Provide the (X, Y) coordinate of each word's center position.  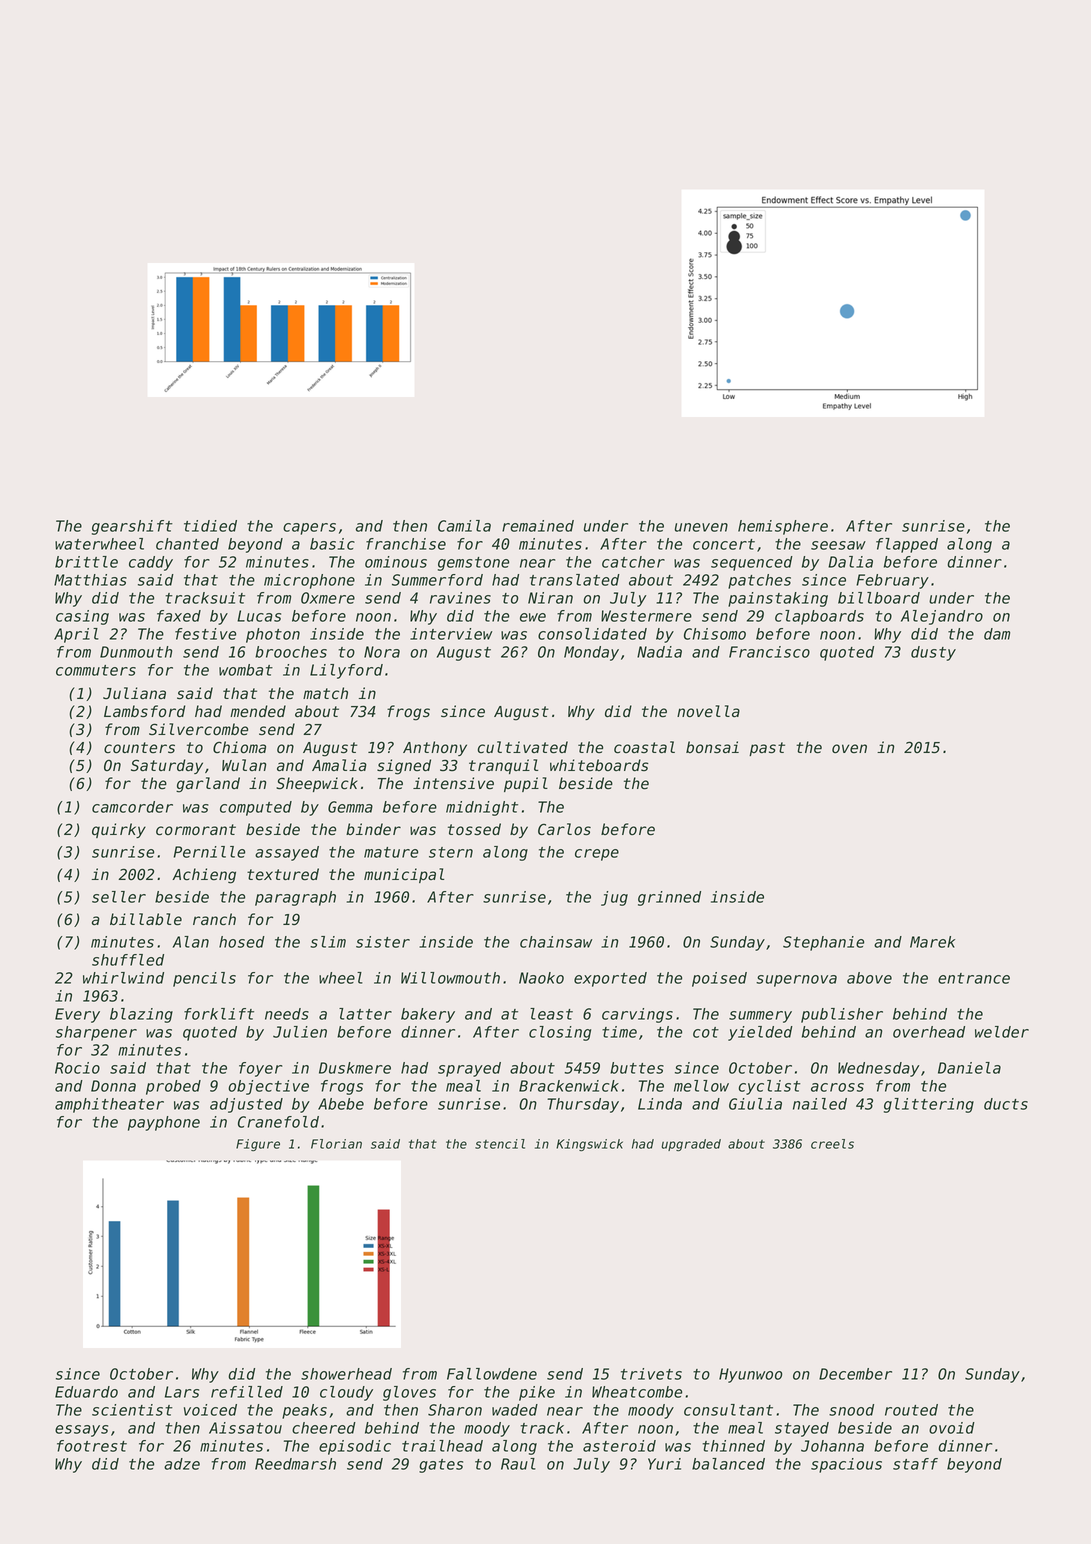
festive (205, 634)
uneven (701, 527)
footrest (92, 1446)
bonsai (712, 747)
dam (997, 634)
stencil (500, 1144)
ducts (1006, 1104)
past (767, 749)
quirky (119, 830)
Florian (336, 1144)
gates (441, 1466)
